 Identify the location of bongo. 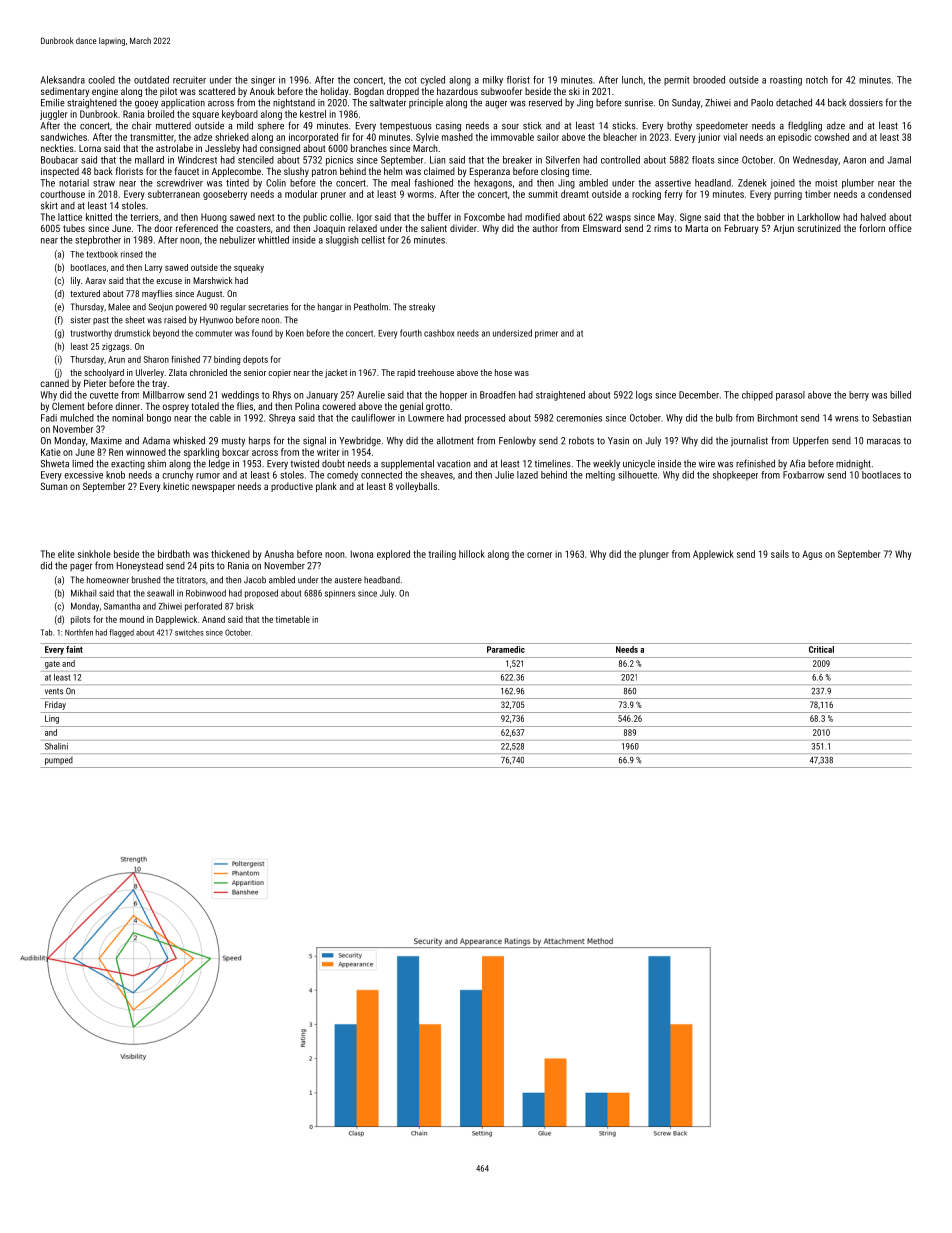
(159, 419).
